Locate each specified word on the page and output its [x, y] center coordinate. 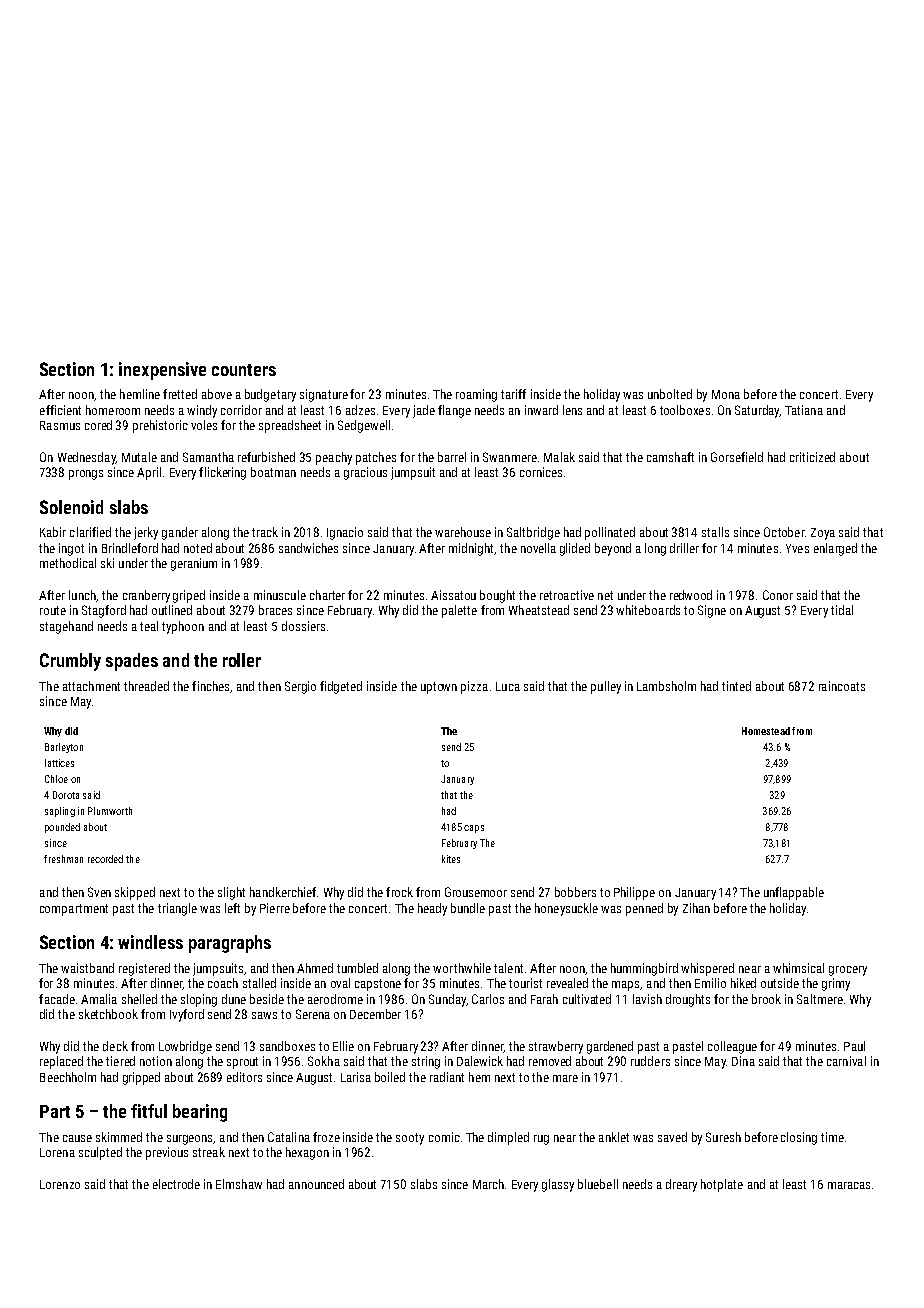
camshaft [670, 457]
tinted [736, 686]
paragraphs [230, 944]
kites [451, 859]
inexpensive [162, 371]
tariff [513, 394]
